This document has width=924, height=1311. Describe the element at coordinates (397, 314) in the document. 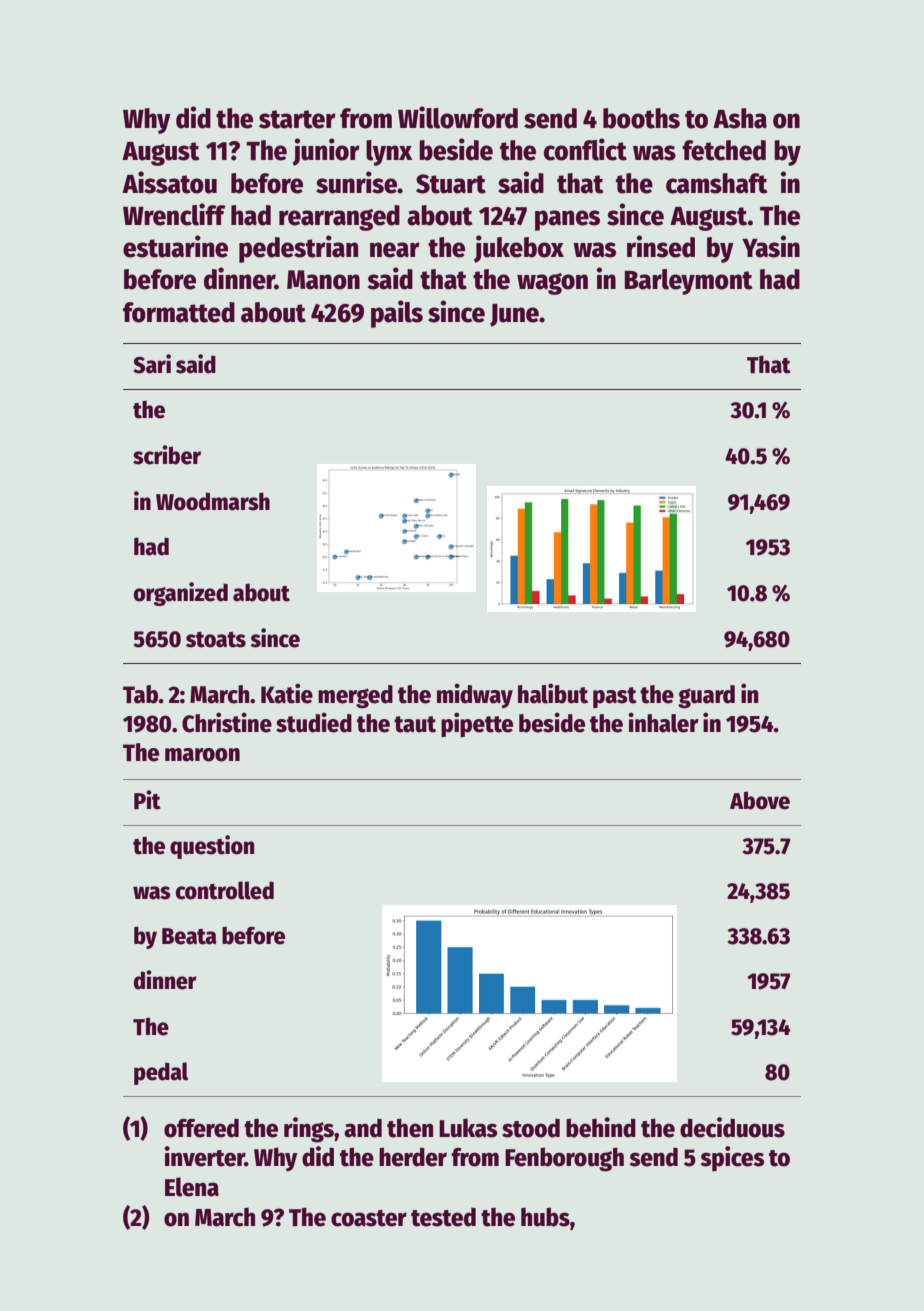

I see `pails` at that location.
